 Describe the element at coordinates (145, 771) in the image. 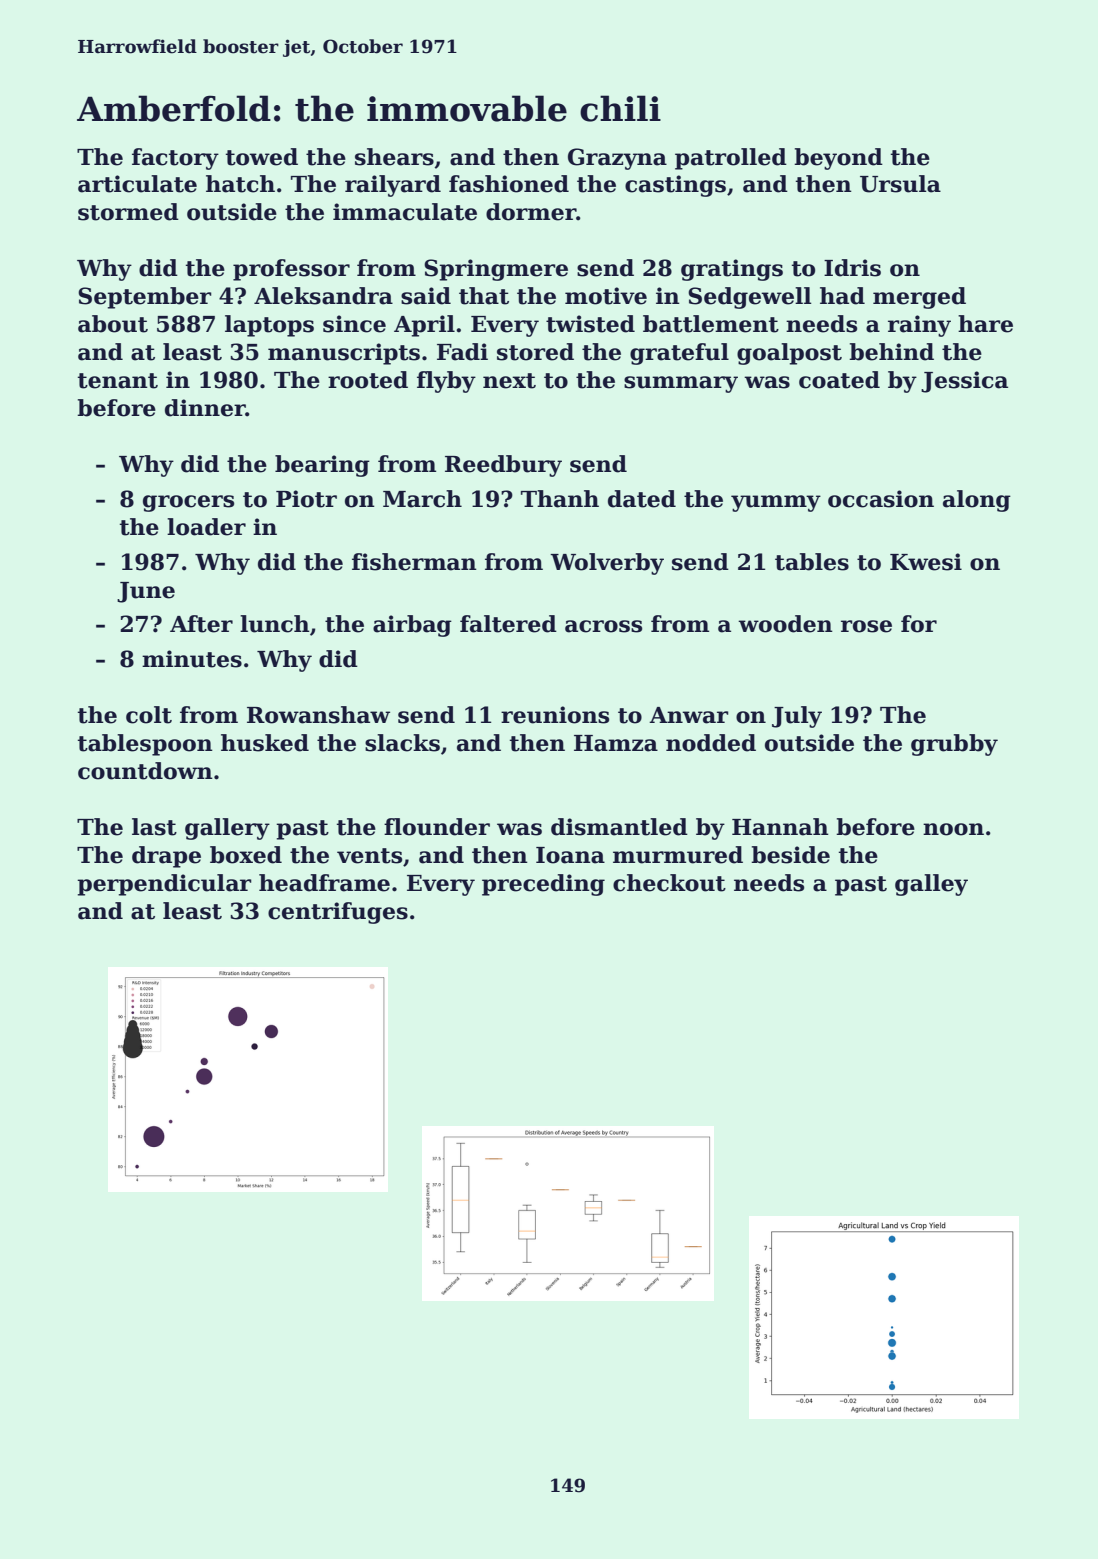

I see `countdown` at that location.
